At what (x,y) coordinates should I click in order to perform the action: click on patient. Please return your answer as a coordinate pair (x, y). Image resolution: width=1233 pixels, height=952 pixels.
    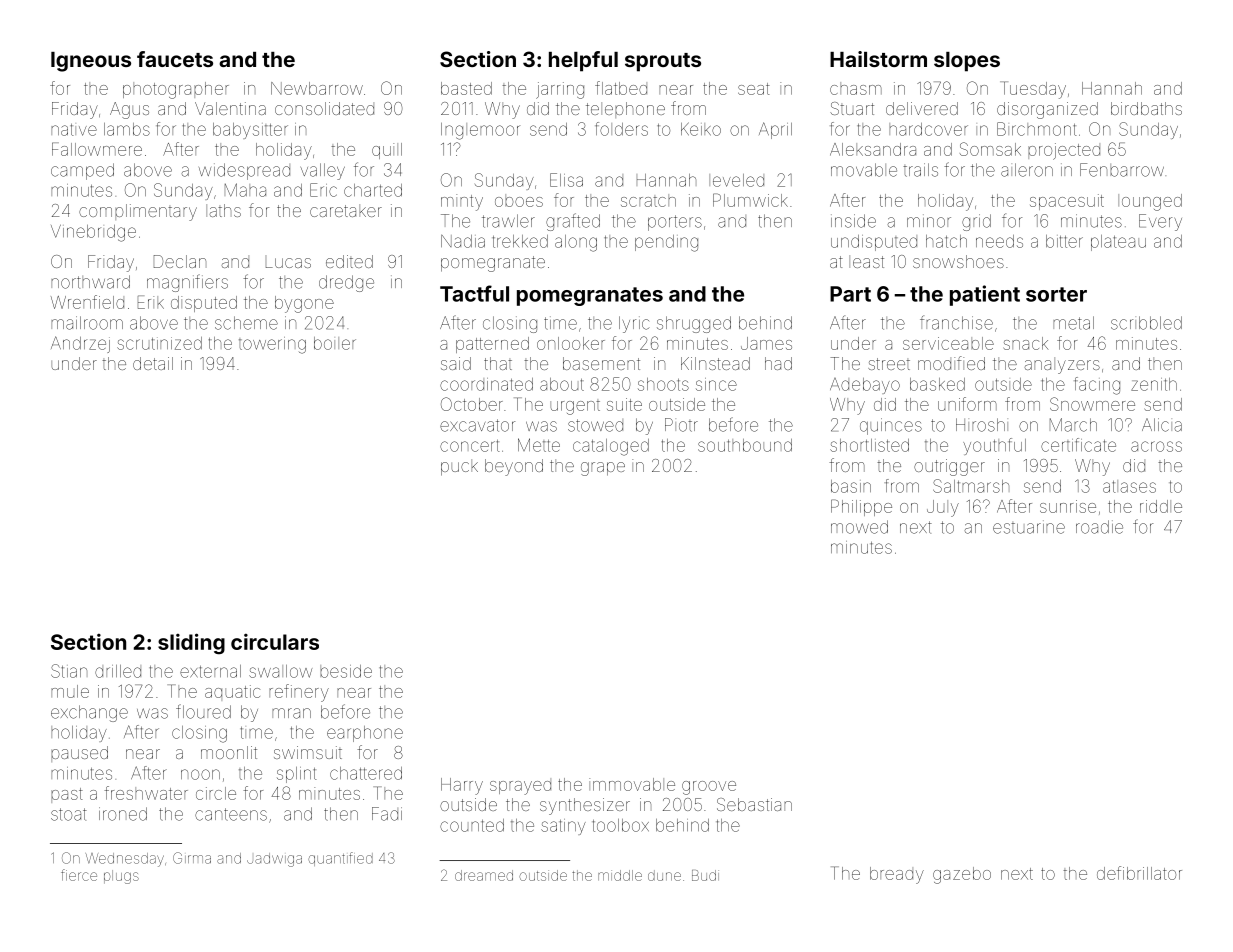
    Looking at the image, I should click on (985, 295).
